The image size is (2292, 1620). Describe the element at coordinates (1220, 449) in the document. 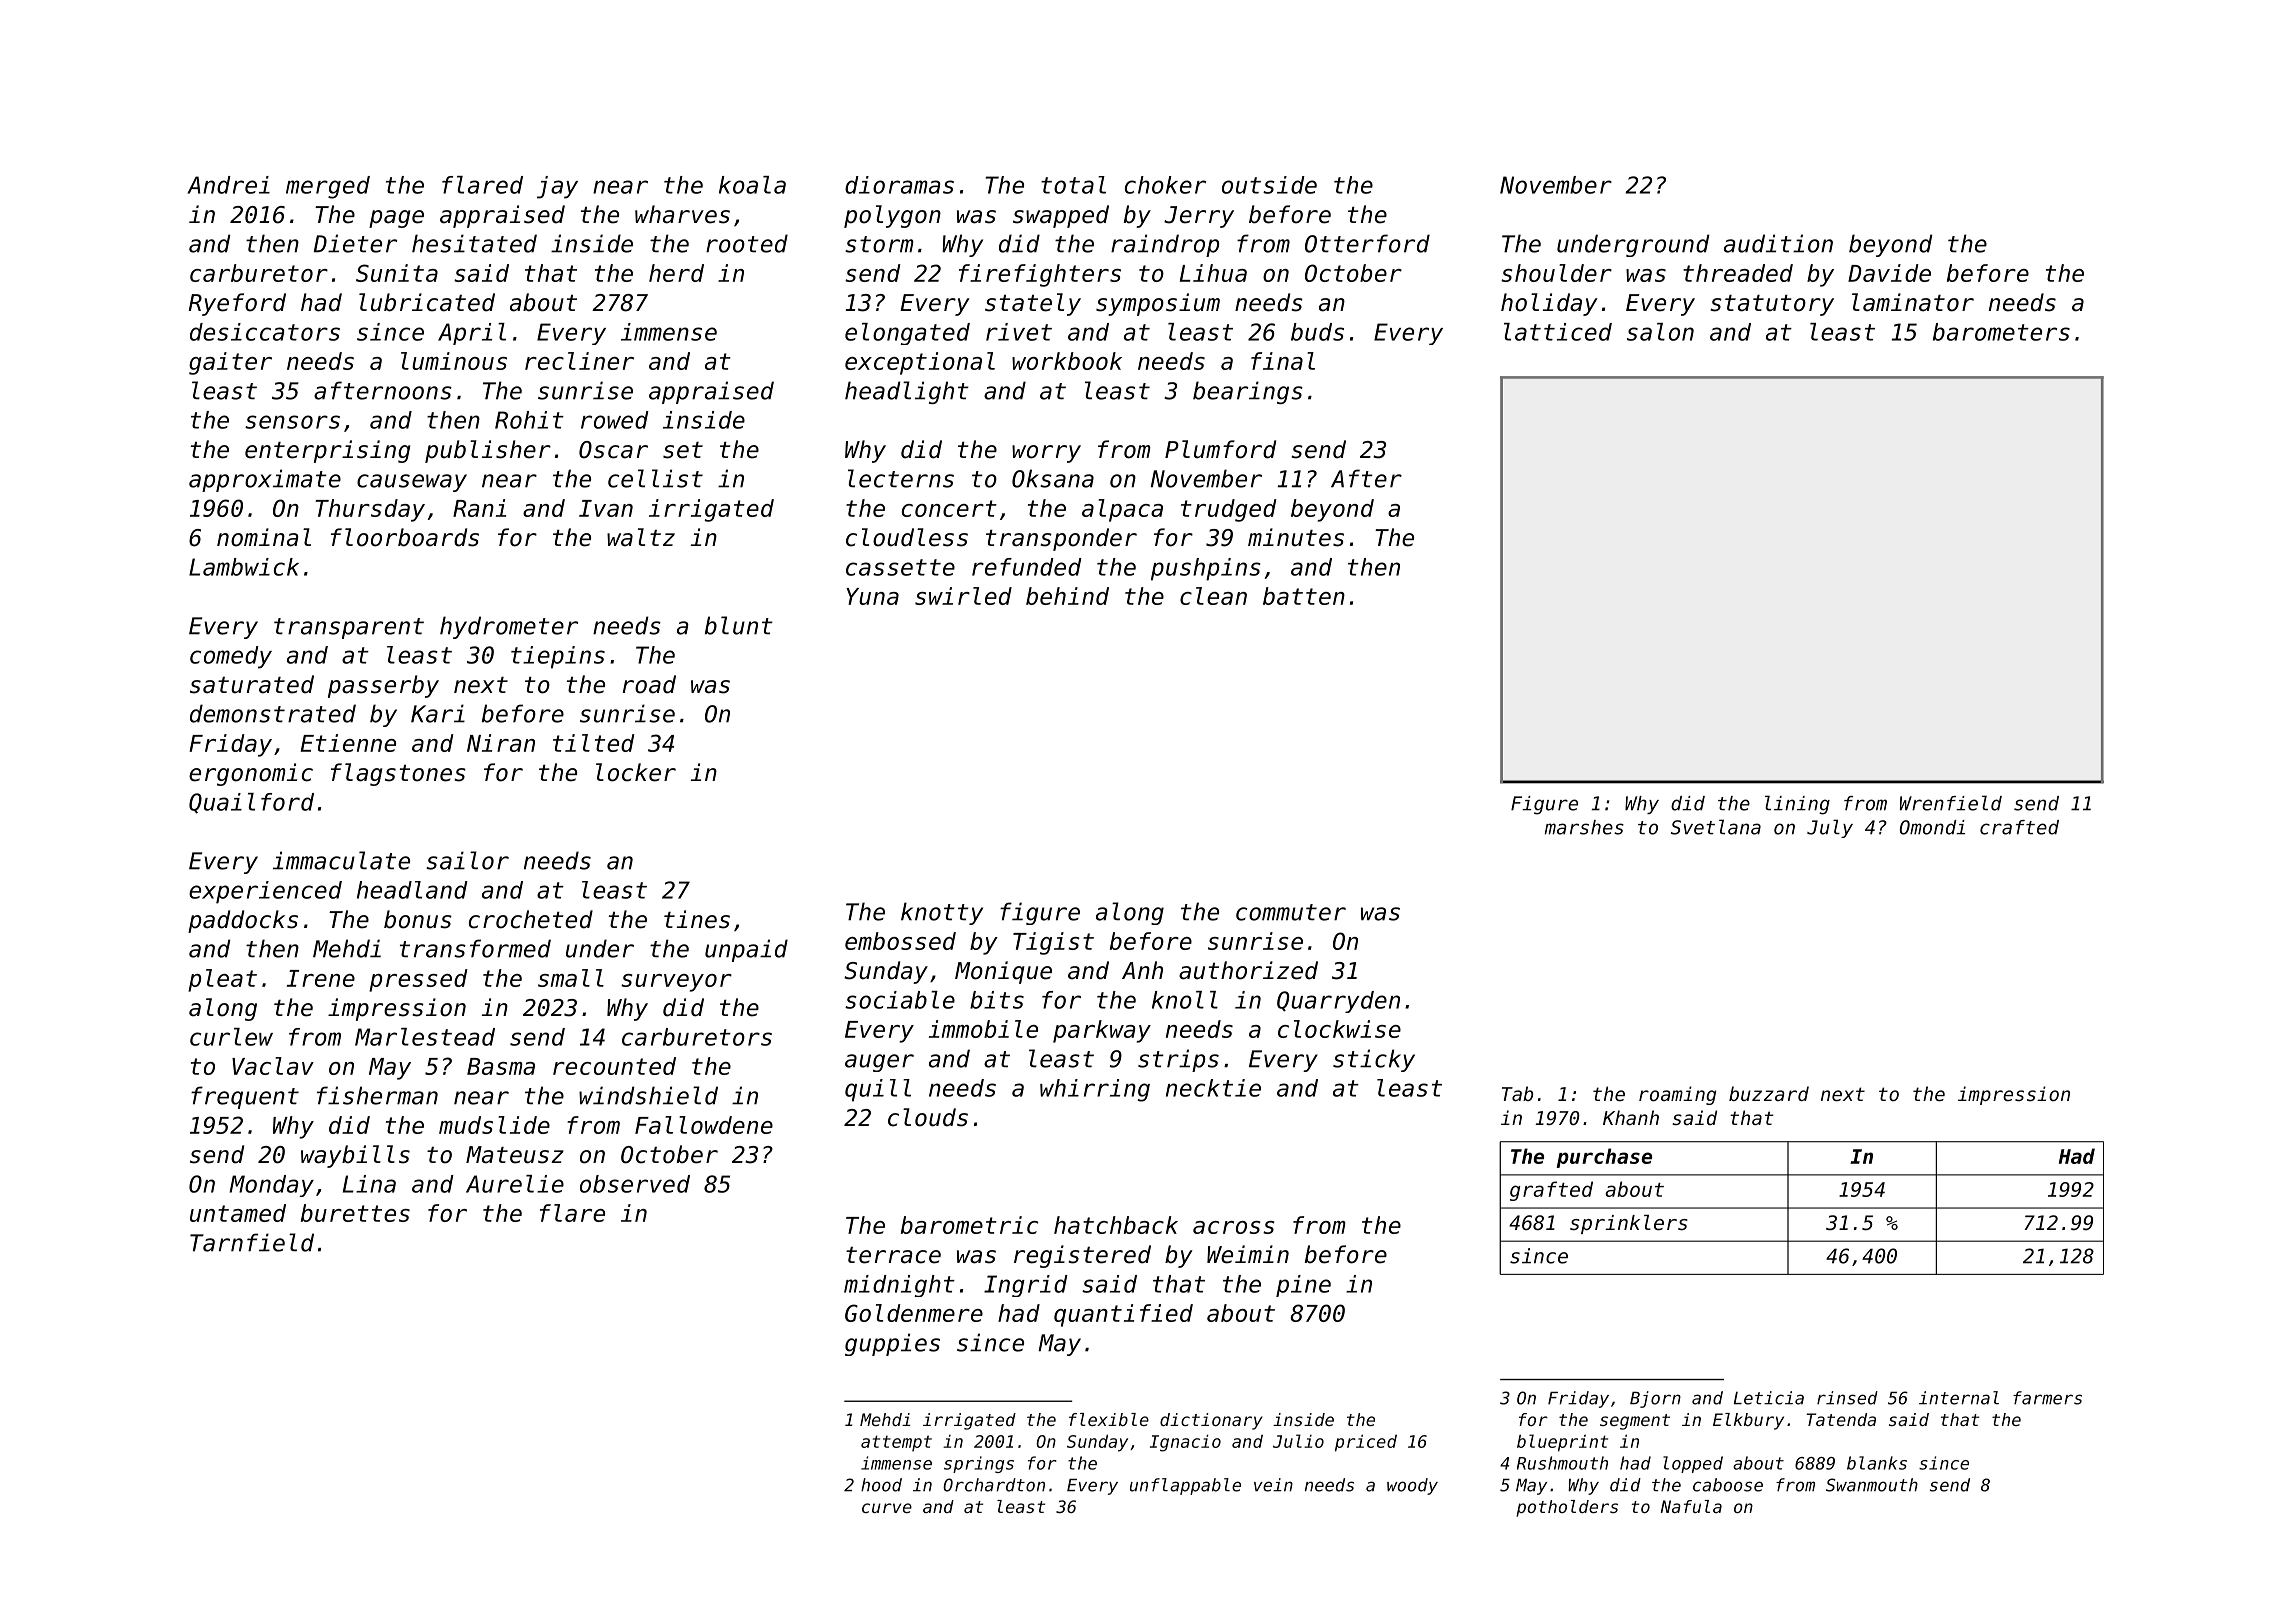

I see `Plumford` at that location.
